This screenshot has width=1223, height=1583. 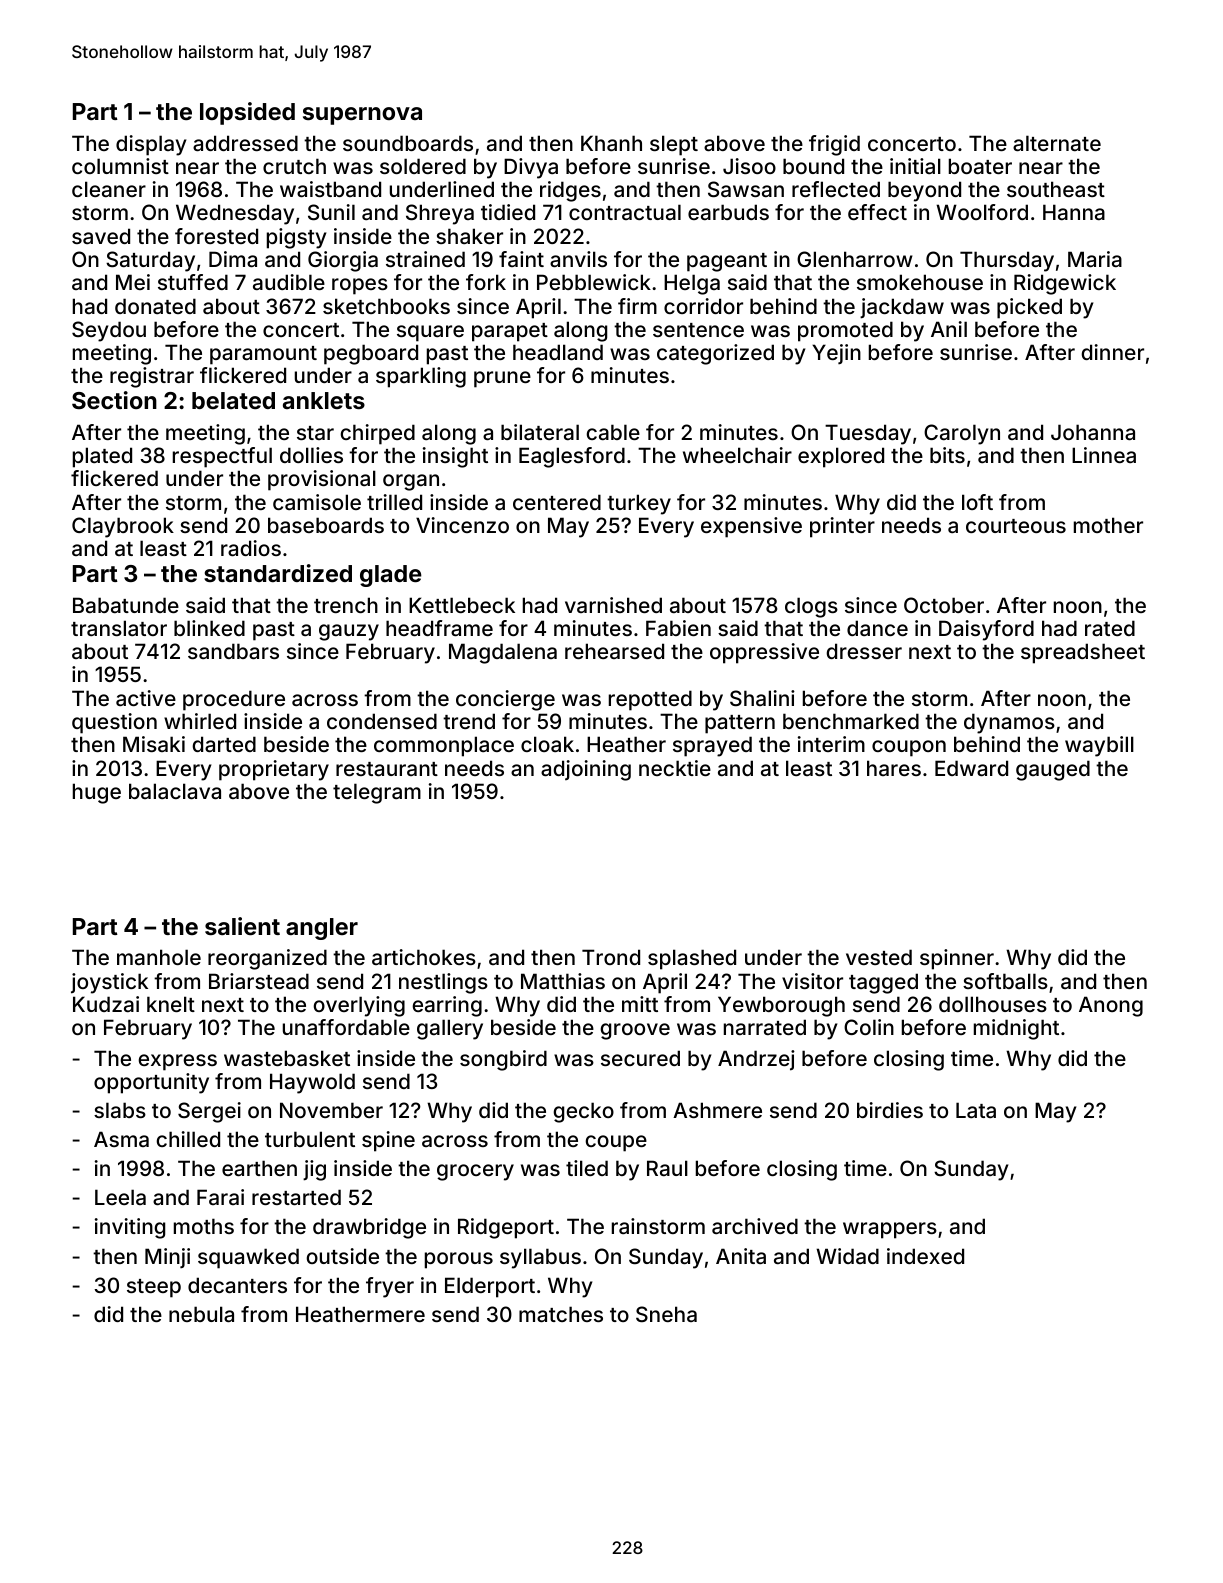 I want to click on visitor, so click(x=812, y=981).
